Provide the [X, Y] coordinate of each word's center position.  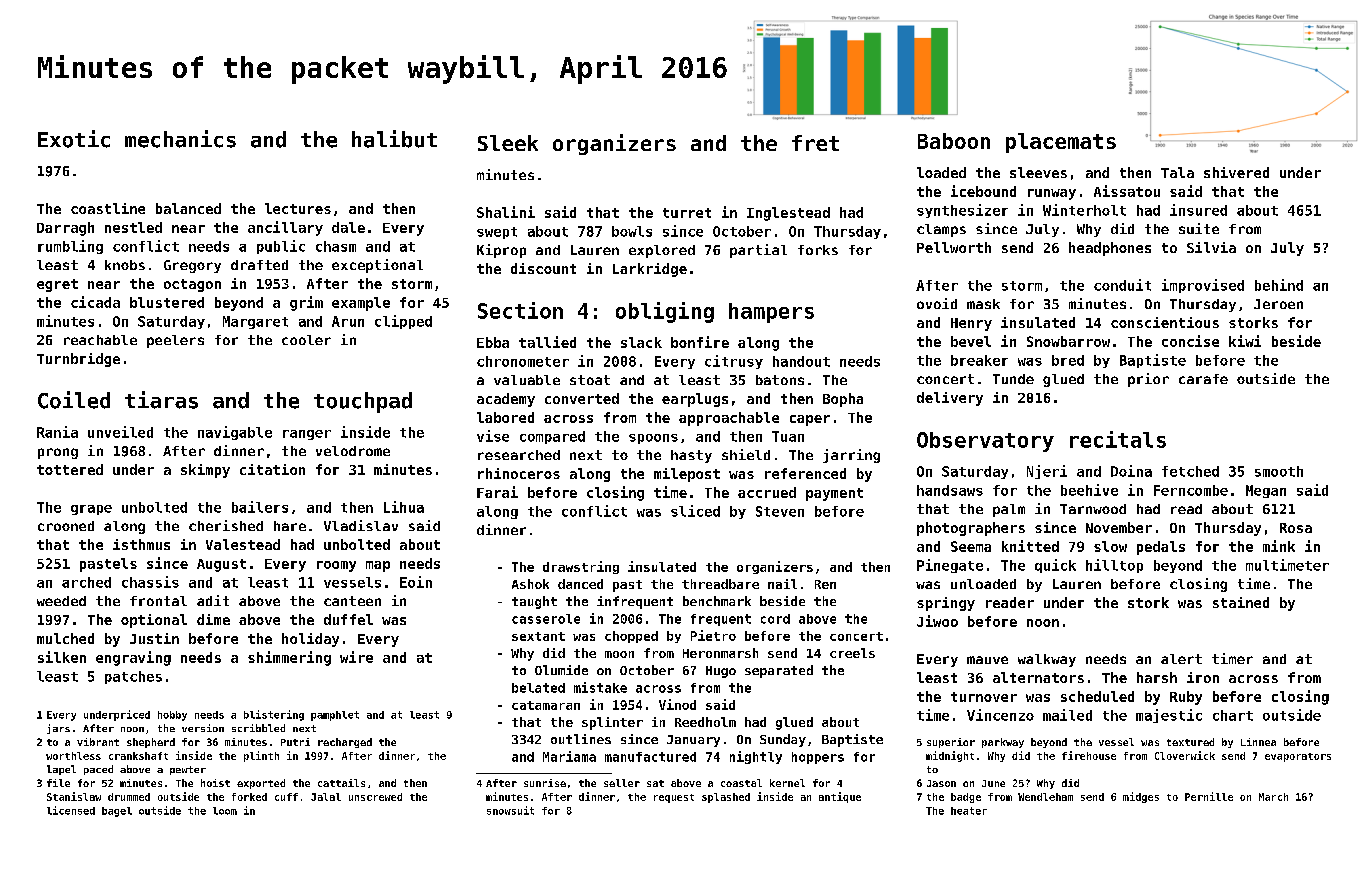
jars [58, 729]
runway [1052, 194]
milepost [687, 475]
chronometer [523, 361]
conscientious [1165, 322]
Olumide [561, 670]
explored [662, 251]
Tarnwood [1093, 509]
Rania [57, 432]
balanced [188, 208]
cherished [226, 525]
